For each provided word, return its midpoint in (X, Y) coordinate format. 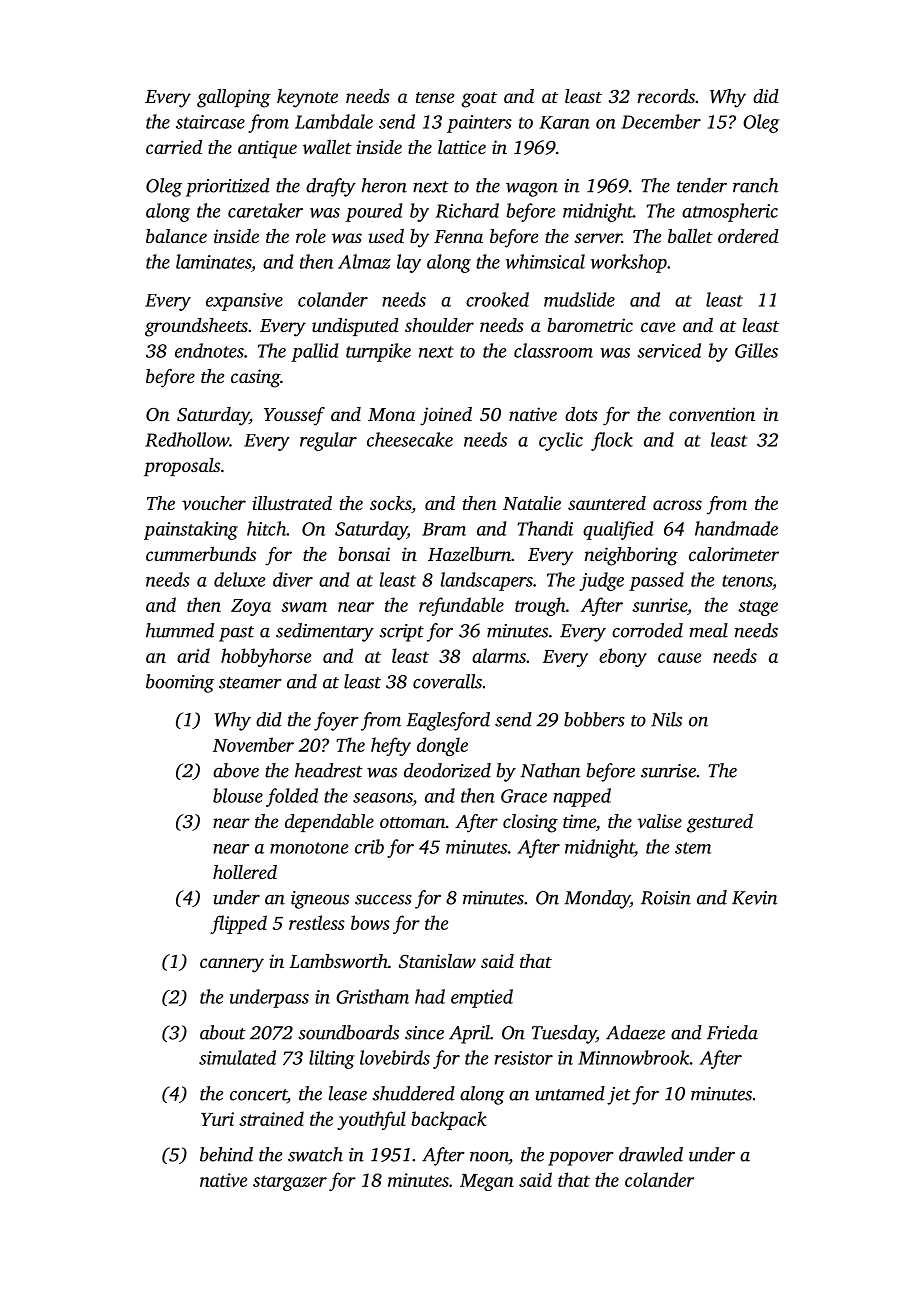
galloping (234, 98)
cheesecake (410, 439)
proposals (182, 467)
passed (656, 581)
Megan (487, 1182)
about (223, 1032)
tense (435, 97)
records (666, 96)
